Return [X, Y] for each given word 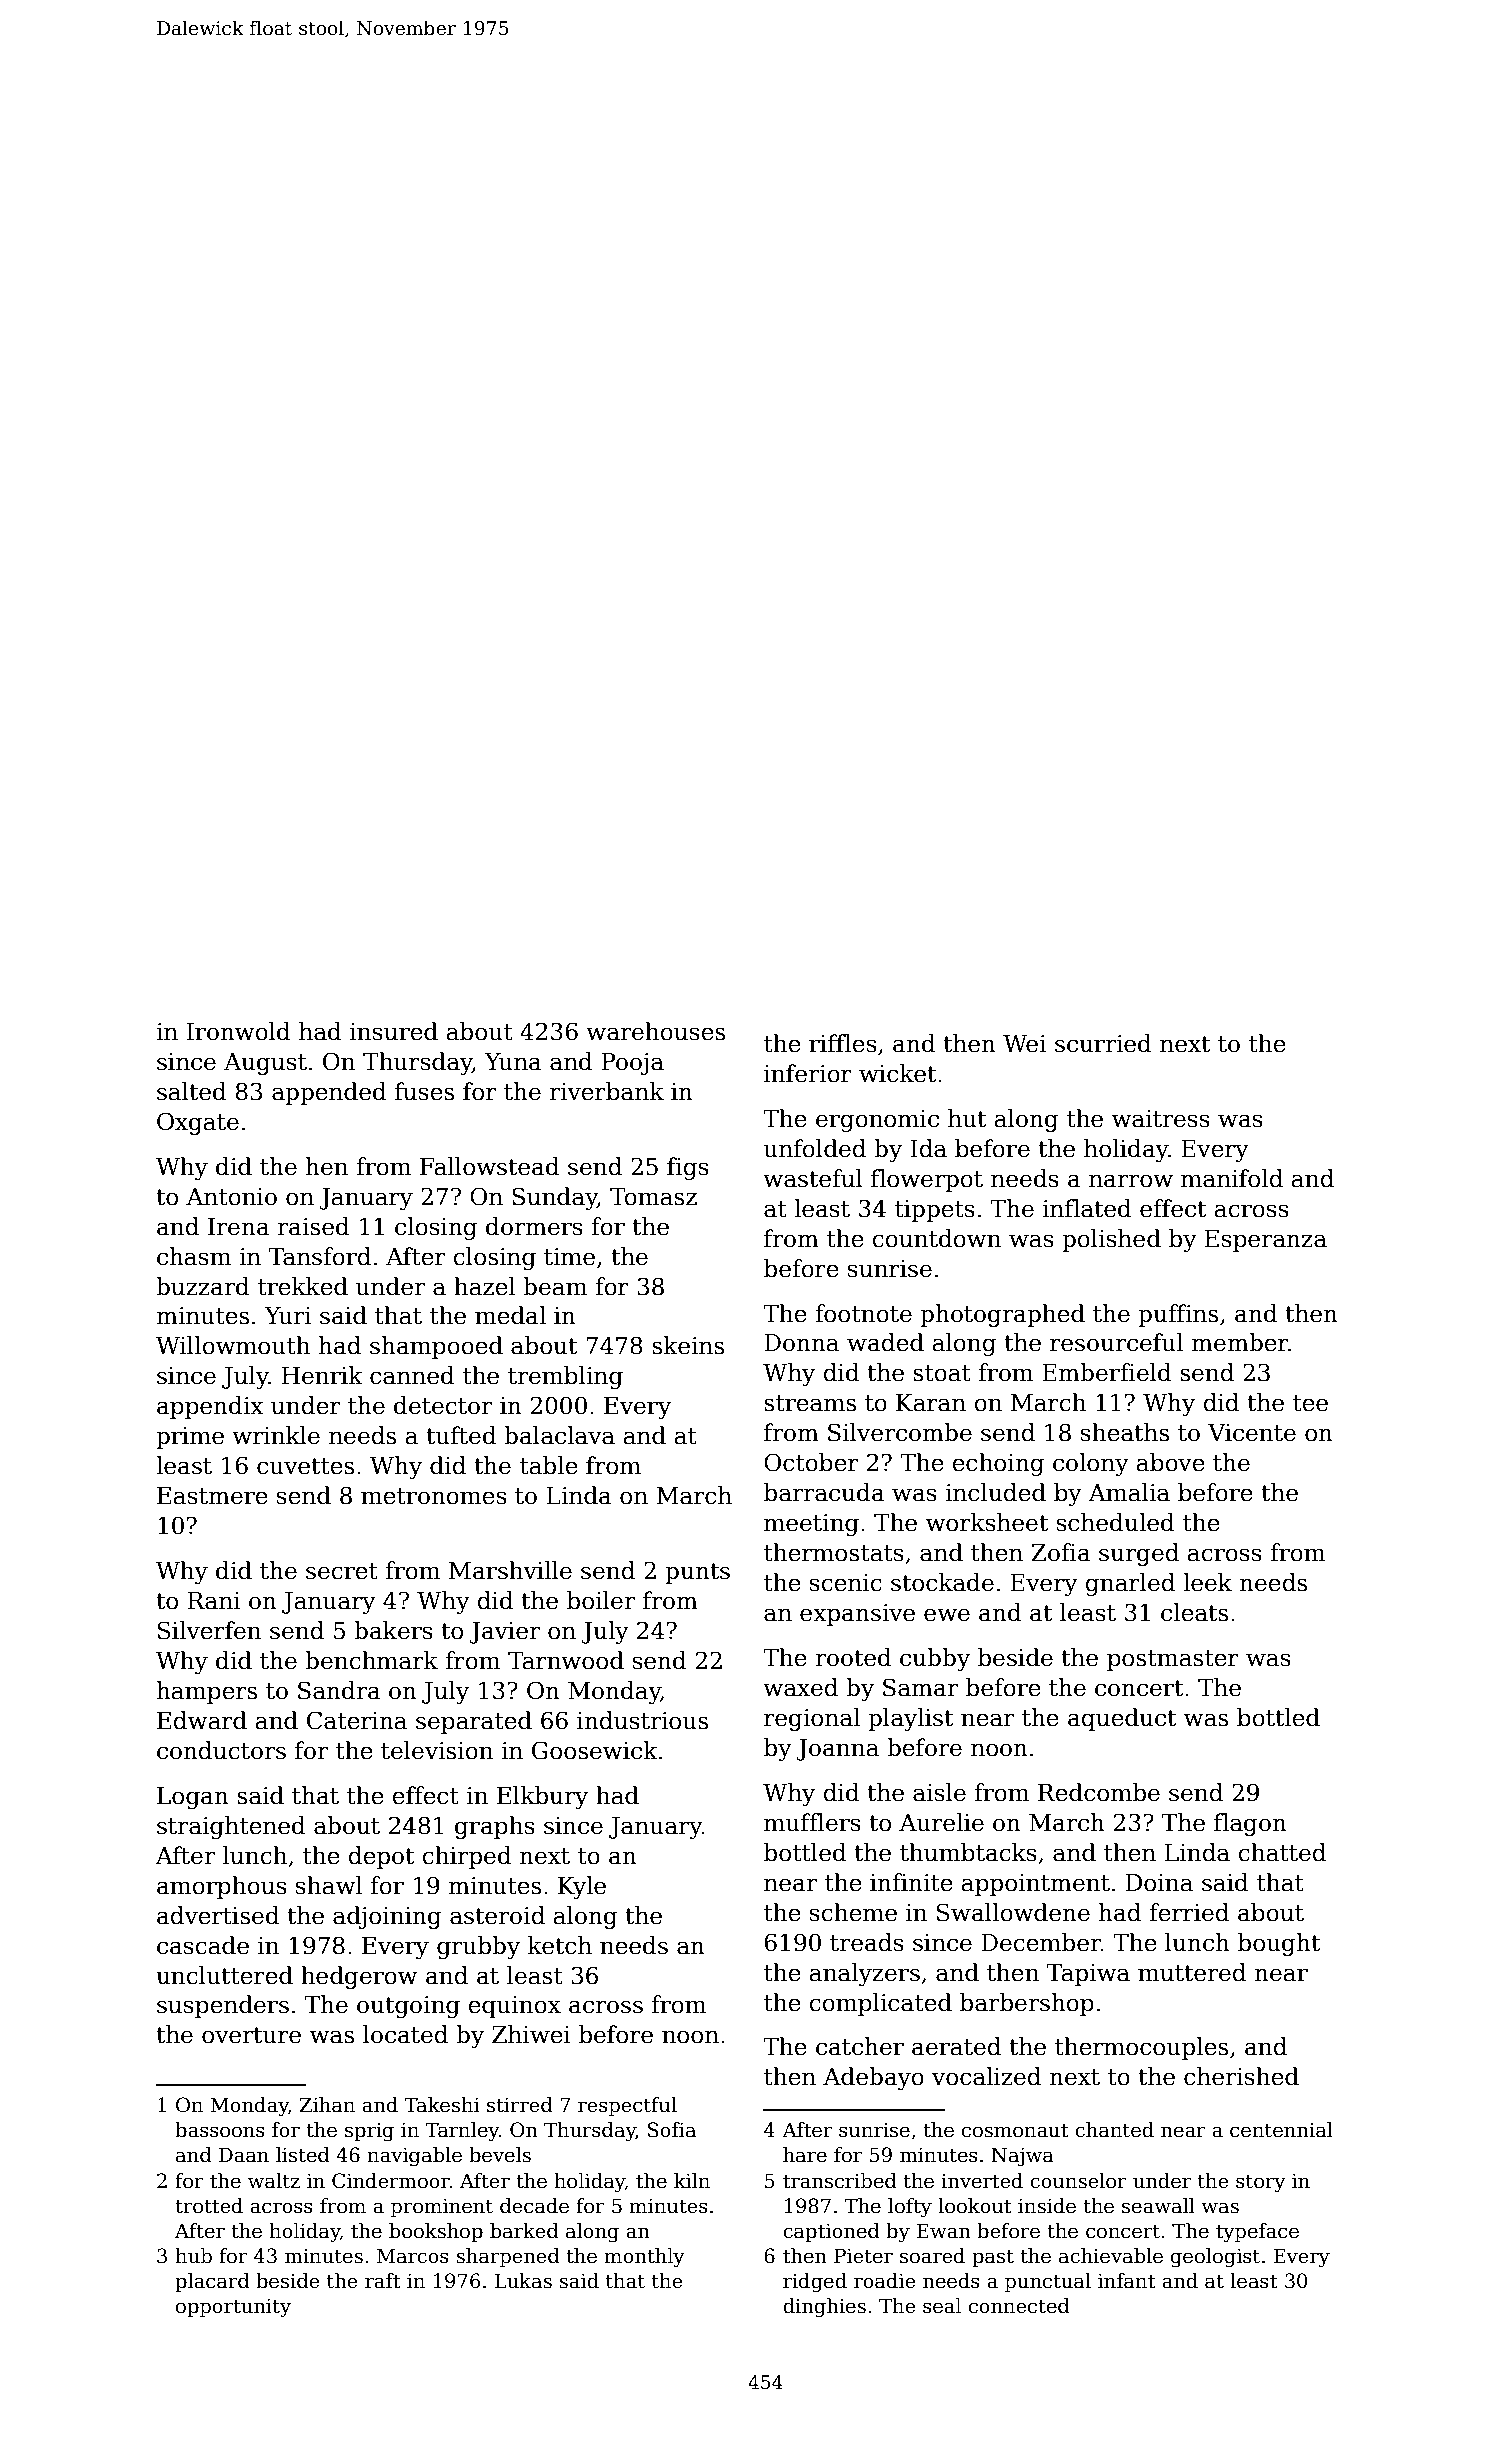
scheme [853, 1912]
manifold [1232, 1178]
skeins [688, 1345]
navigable [414, 2157]
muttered [1192, 1972]
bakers [393, 1630]
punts [697, 1573]
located [405, 2034]
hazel [484, 1286]
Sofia [672, 2130]
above [1170, 1462]
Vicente [1252, 1433]
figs [688, 1168]
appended [329, 1093]
